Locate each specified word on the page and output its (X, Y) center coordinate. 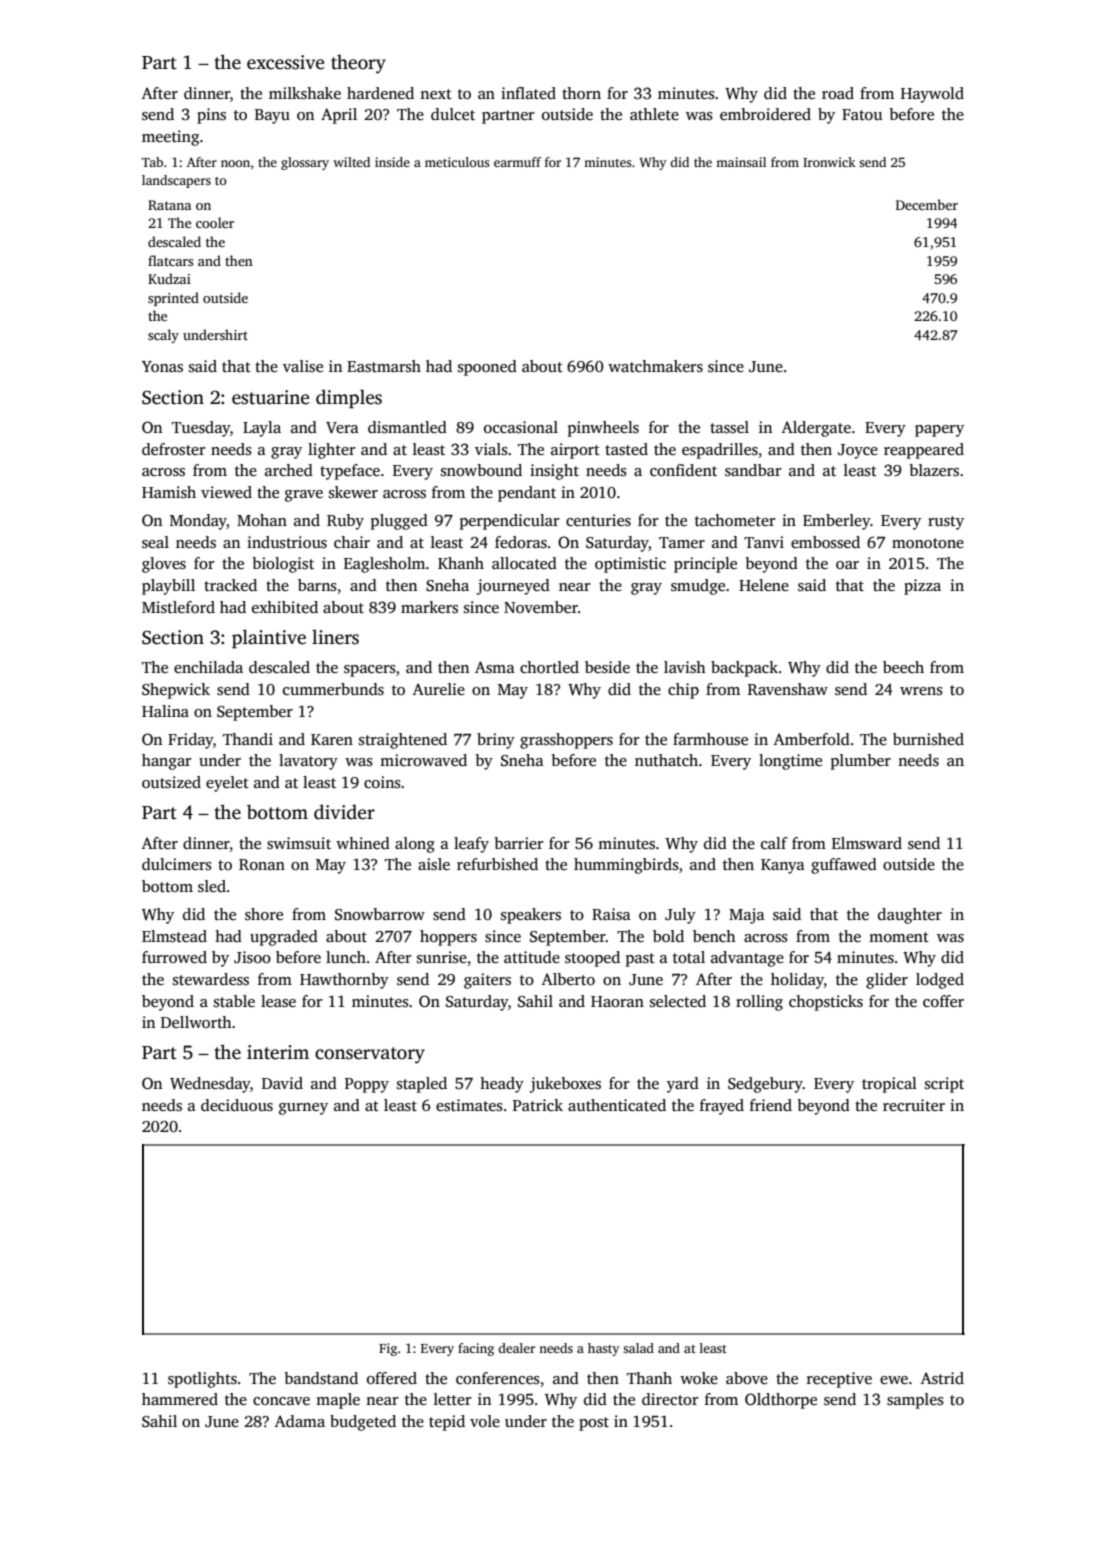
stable (234, 1001)
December (927, 204)
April (339, 116)
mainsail (741, 162)
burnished (928, 739)
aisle (434, 864)
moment (899, 937)
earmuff (517, 162)
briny (496, 741)
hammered (180, 1399)
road (838, 93)
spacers (370, 671)
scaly (163, 336)
